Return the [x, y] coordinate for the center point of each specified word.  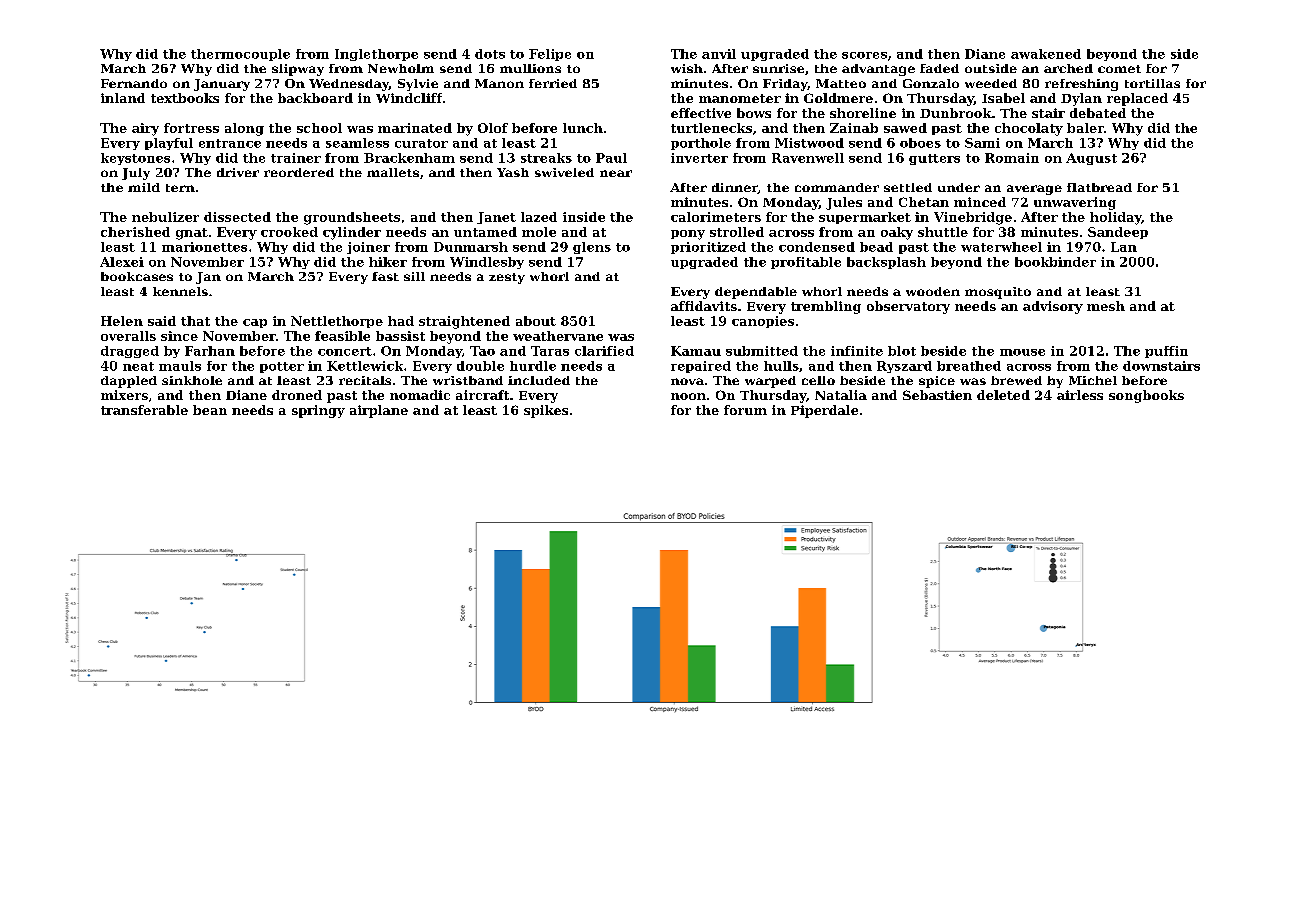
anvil [719, 54]
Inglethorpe [376, 55]
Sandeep [1118, 233]
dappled [129, 382]
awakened [1046, 54]
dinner [735, 188]
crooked [289, 232]
